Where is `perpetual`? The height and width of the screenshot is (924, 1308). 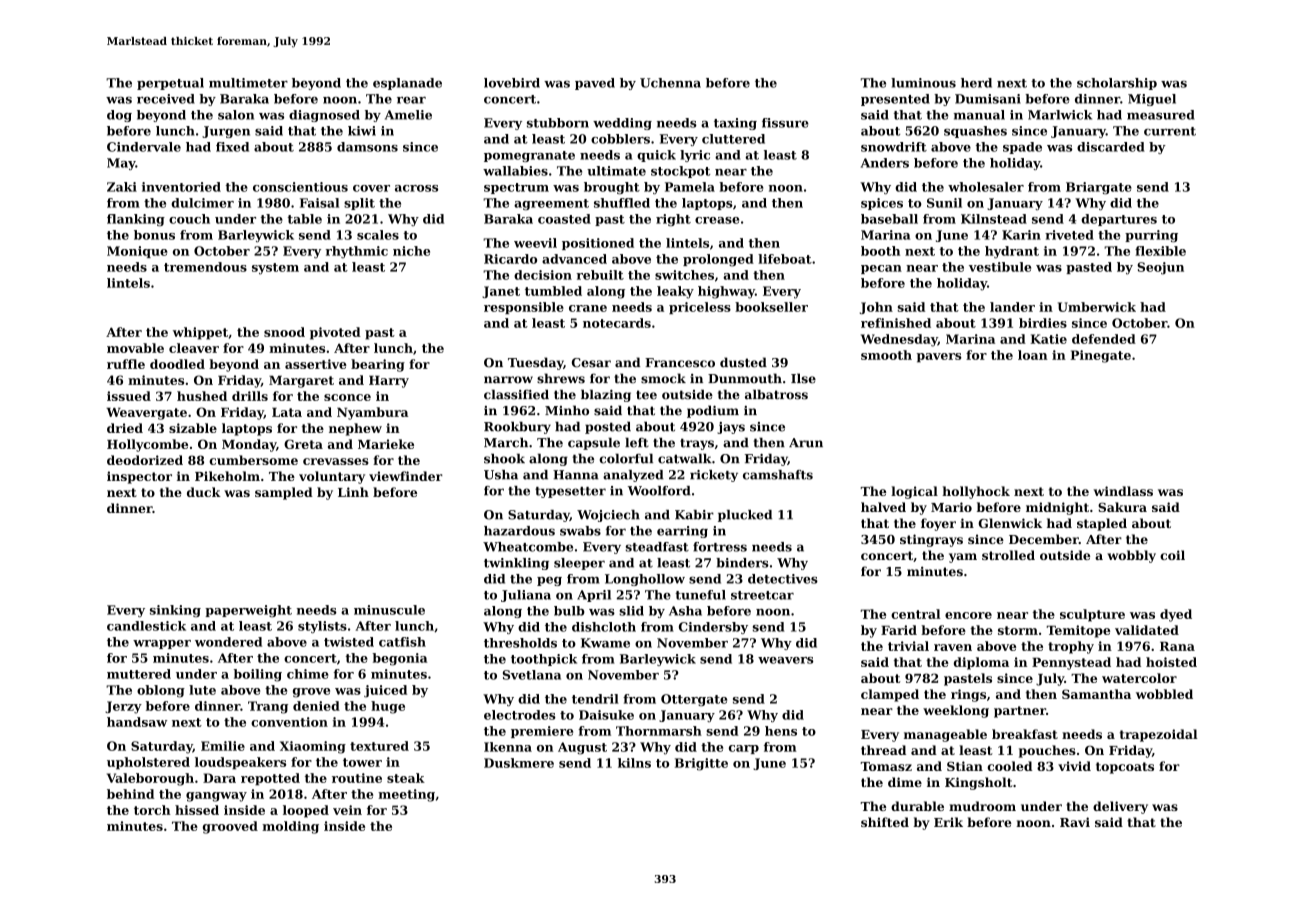
perpetual is located at coordinates (170, 84).
